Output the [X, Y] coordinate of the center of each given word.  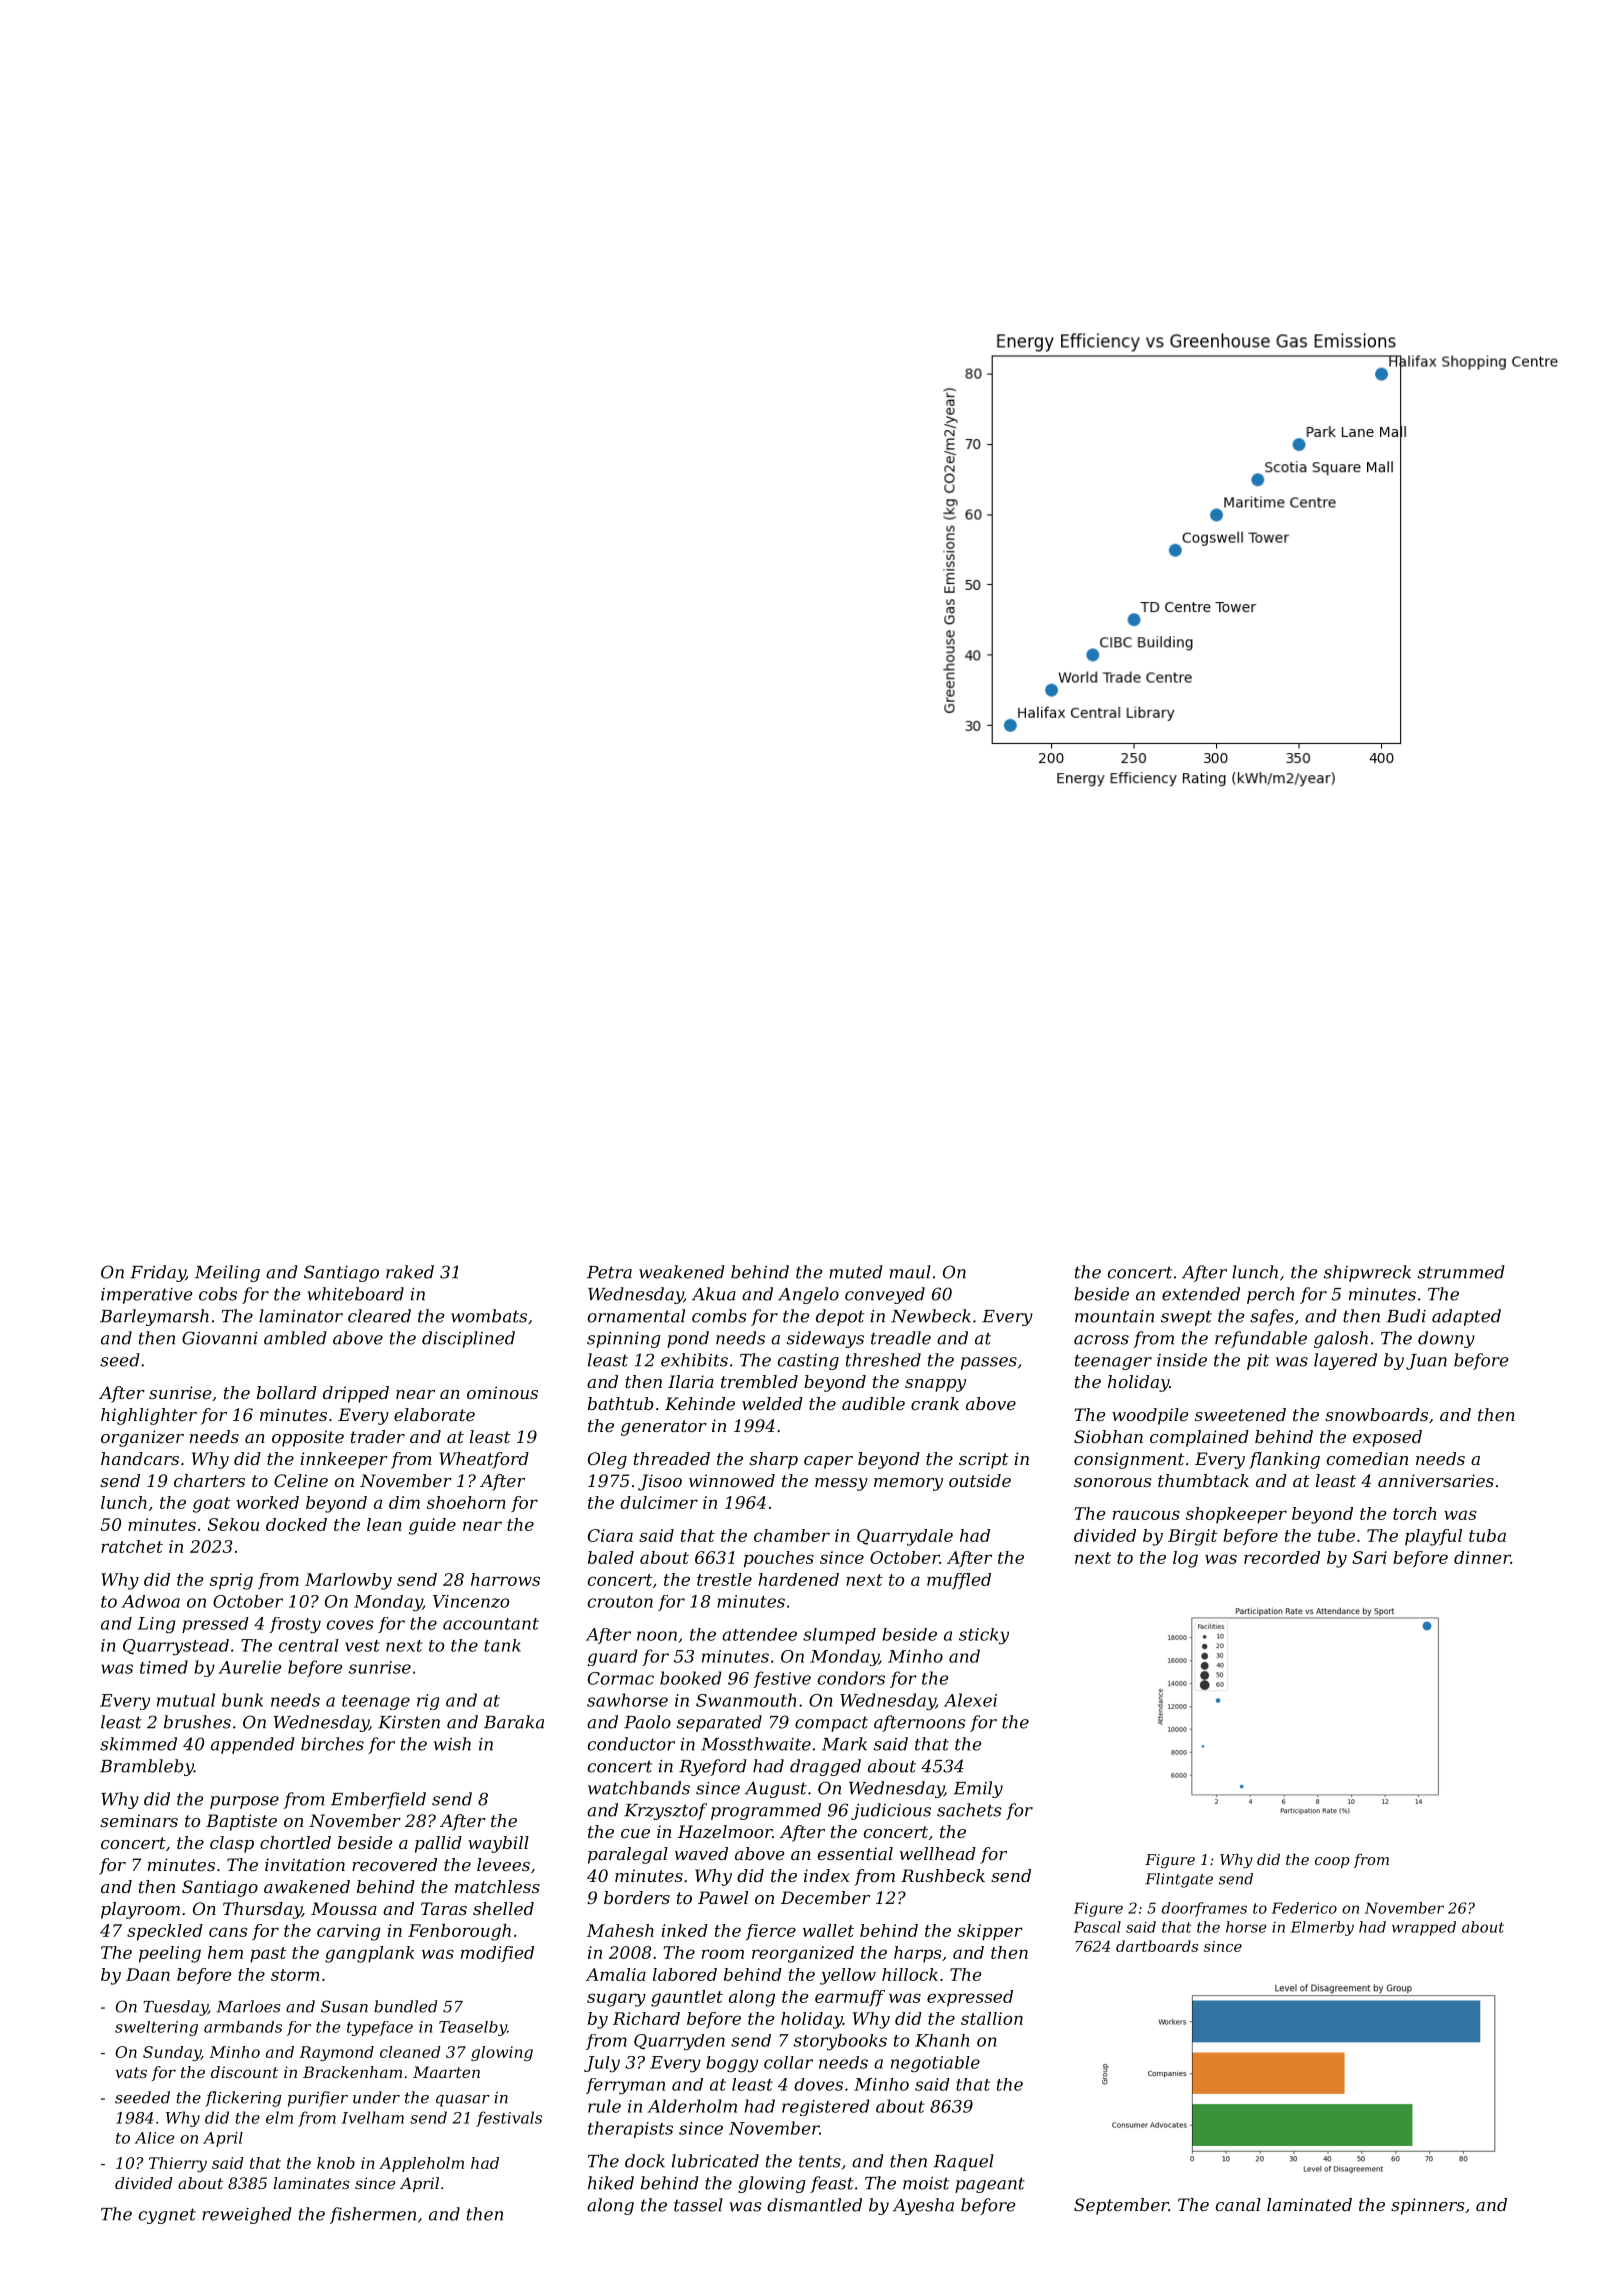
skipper [990, 1932]
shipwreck [1367, 1273]
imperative [147, 1296]
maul [910, 1272]
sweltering [156, 2028]
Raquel [964, 2162]
